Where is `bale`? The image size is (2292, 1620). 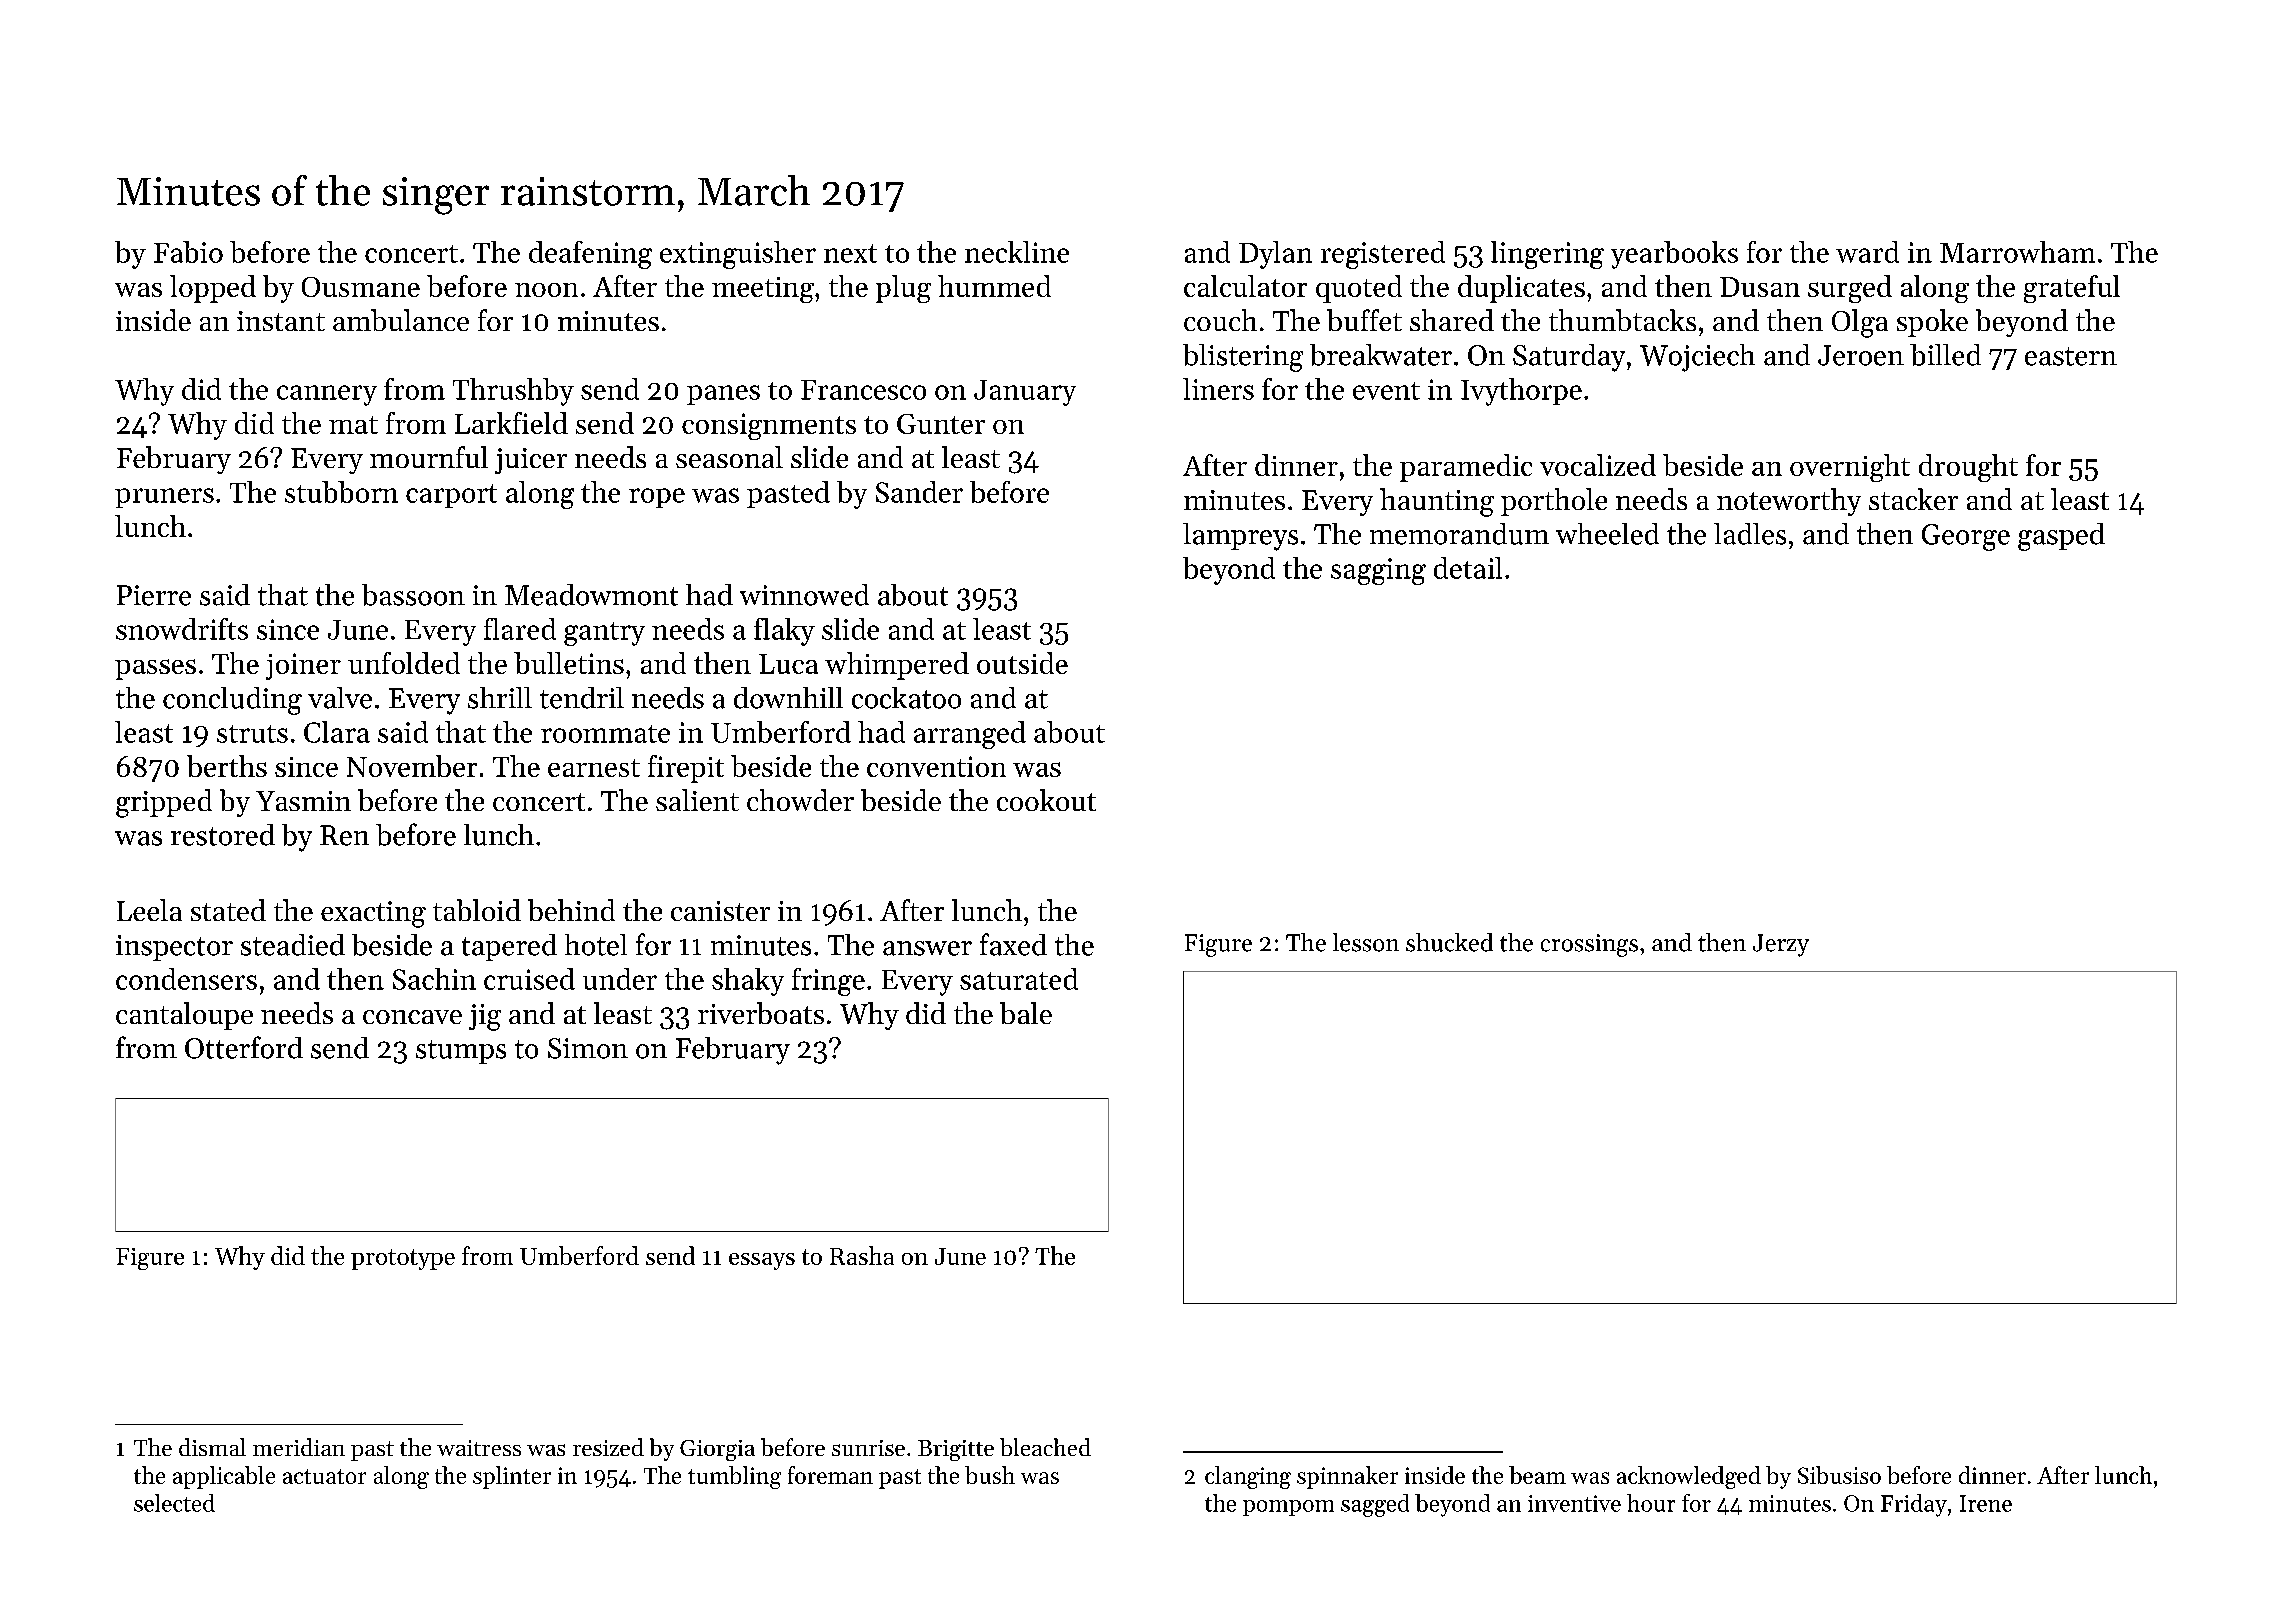
bale is located at coordinates (1026, 1013).
